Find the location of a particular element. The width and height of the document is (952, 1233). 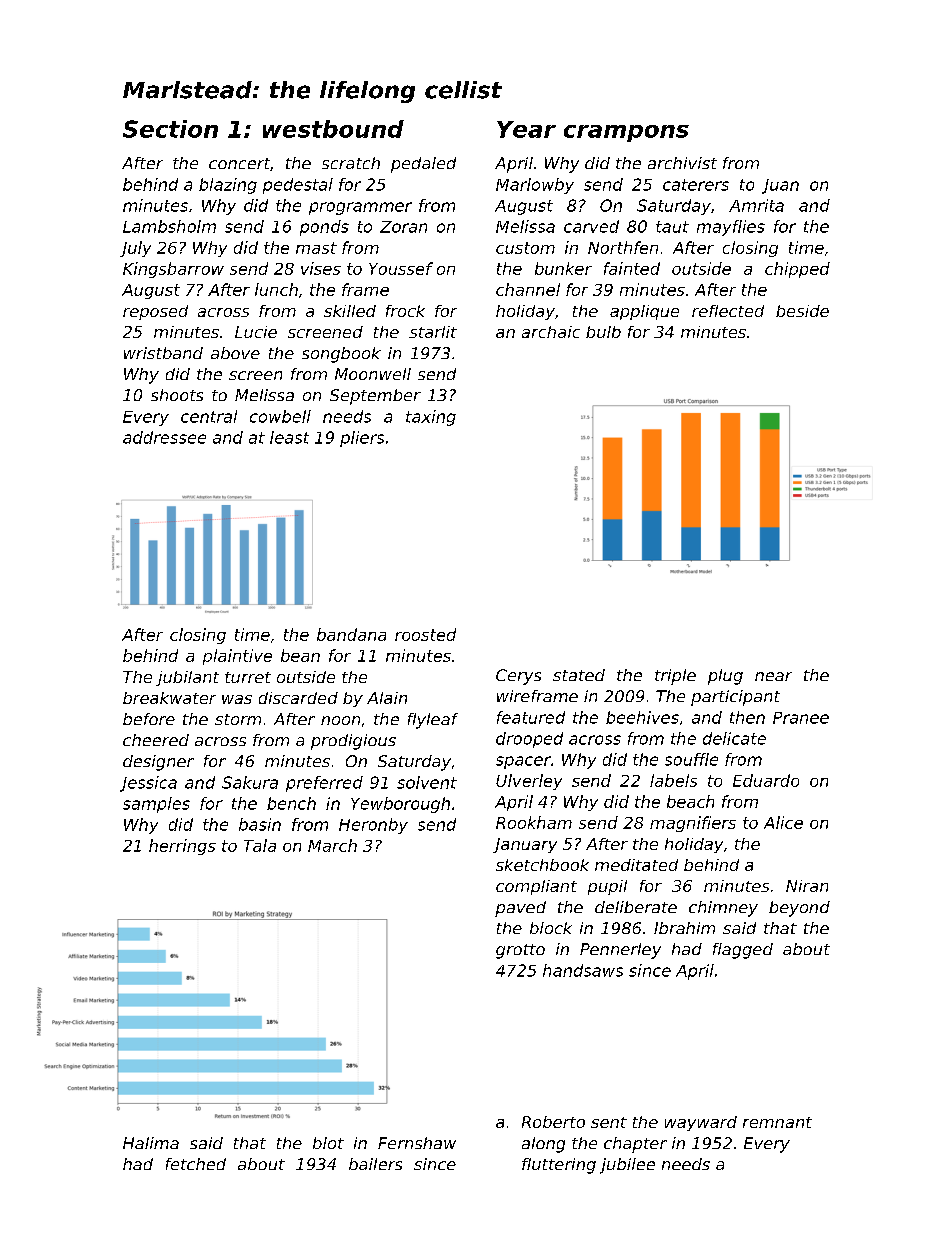

Section is located at coordinates (170, 129).
